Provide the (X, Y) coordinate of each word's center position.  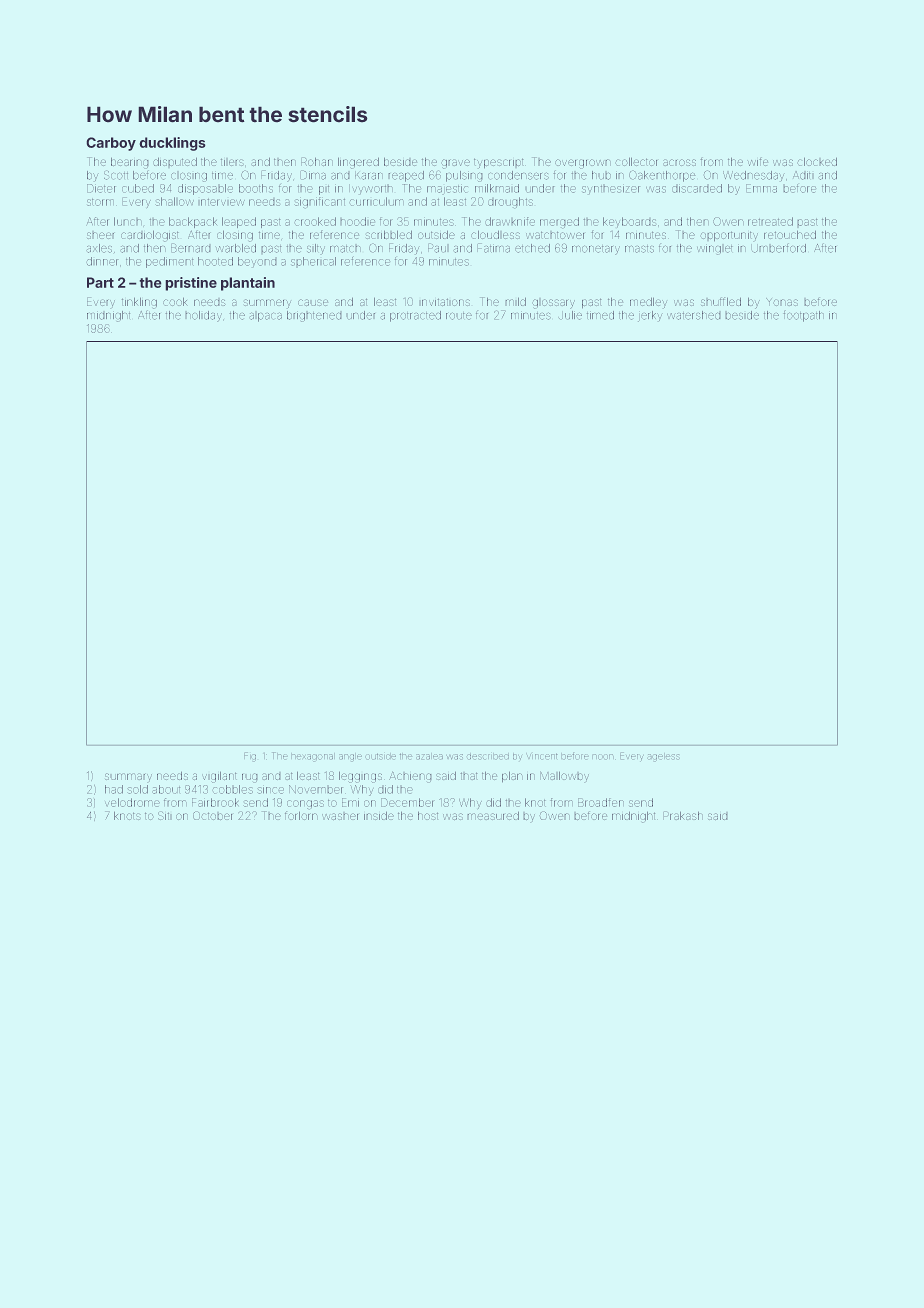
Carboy (111, 144)
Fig (250, 757)
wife (757, 161)
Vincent (542, 756)
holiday (203, 316)
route (459, 316)
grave (455, 164)
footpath (803, 316)
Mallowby (564, 777)
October (212, 815)
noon (603, 757)
